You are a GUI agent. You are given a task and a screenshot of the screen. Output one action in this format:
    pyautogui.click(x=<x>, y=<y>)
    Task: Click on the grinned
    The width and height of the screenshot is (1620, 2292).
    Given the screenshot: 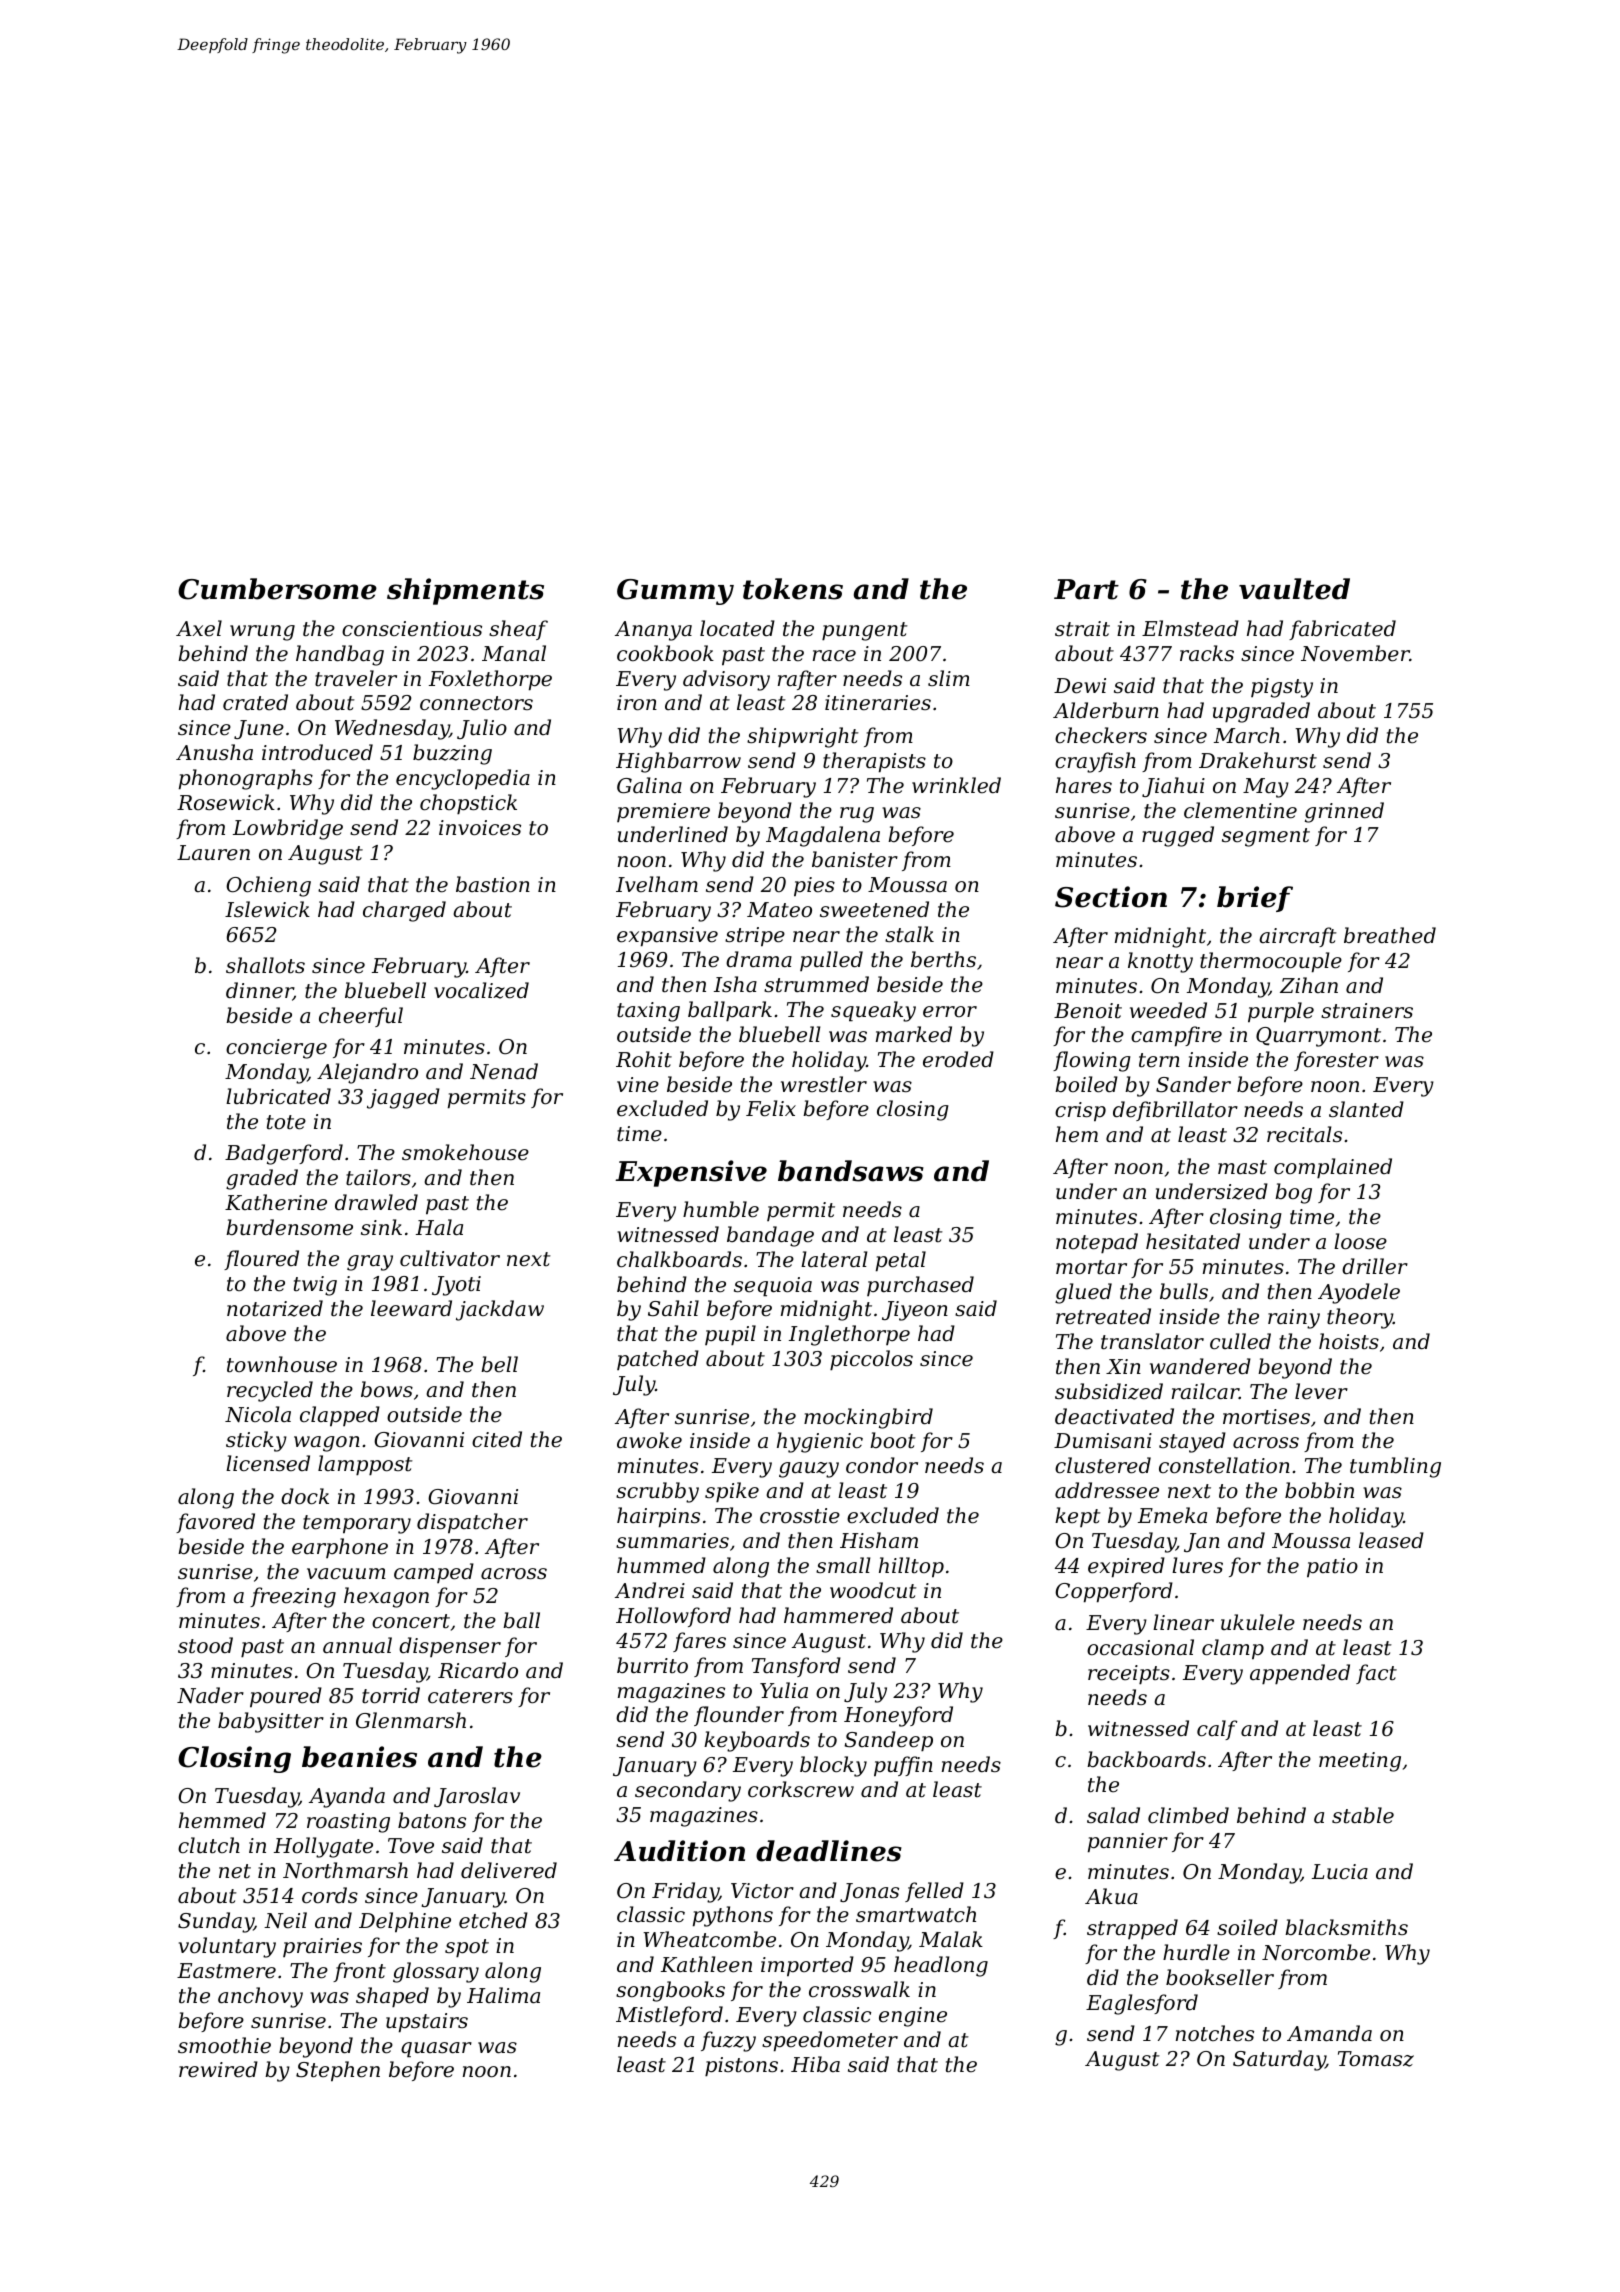 What is the action you would take?
    pyautogui.click(x=1344, y=812)
